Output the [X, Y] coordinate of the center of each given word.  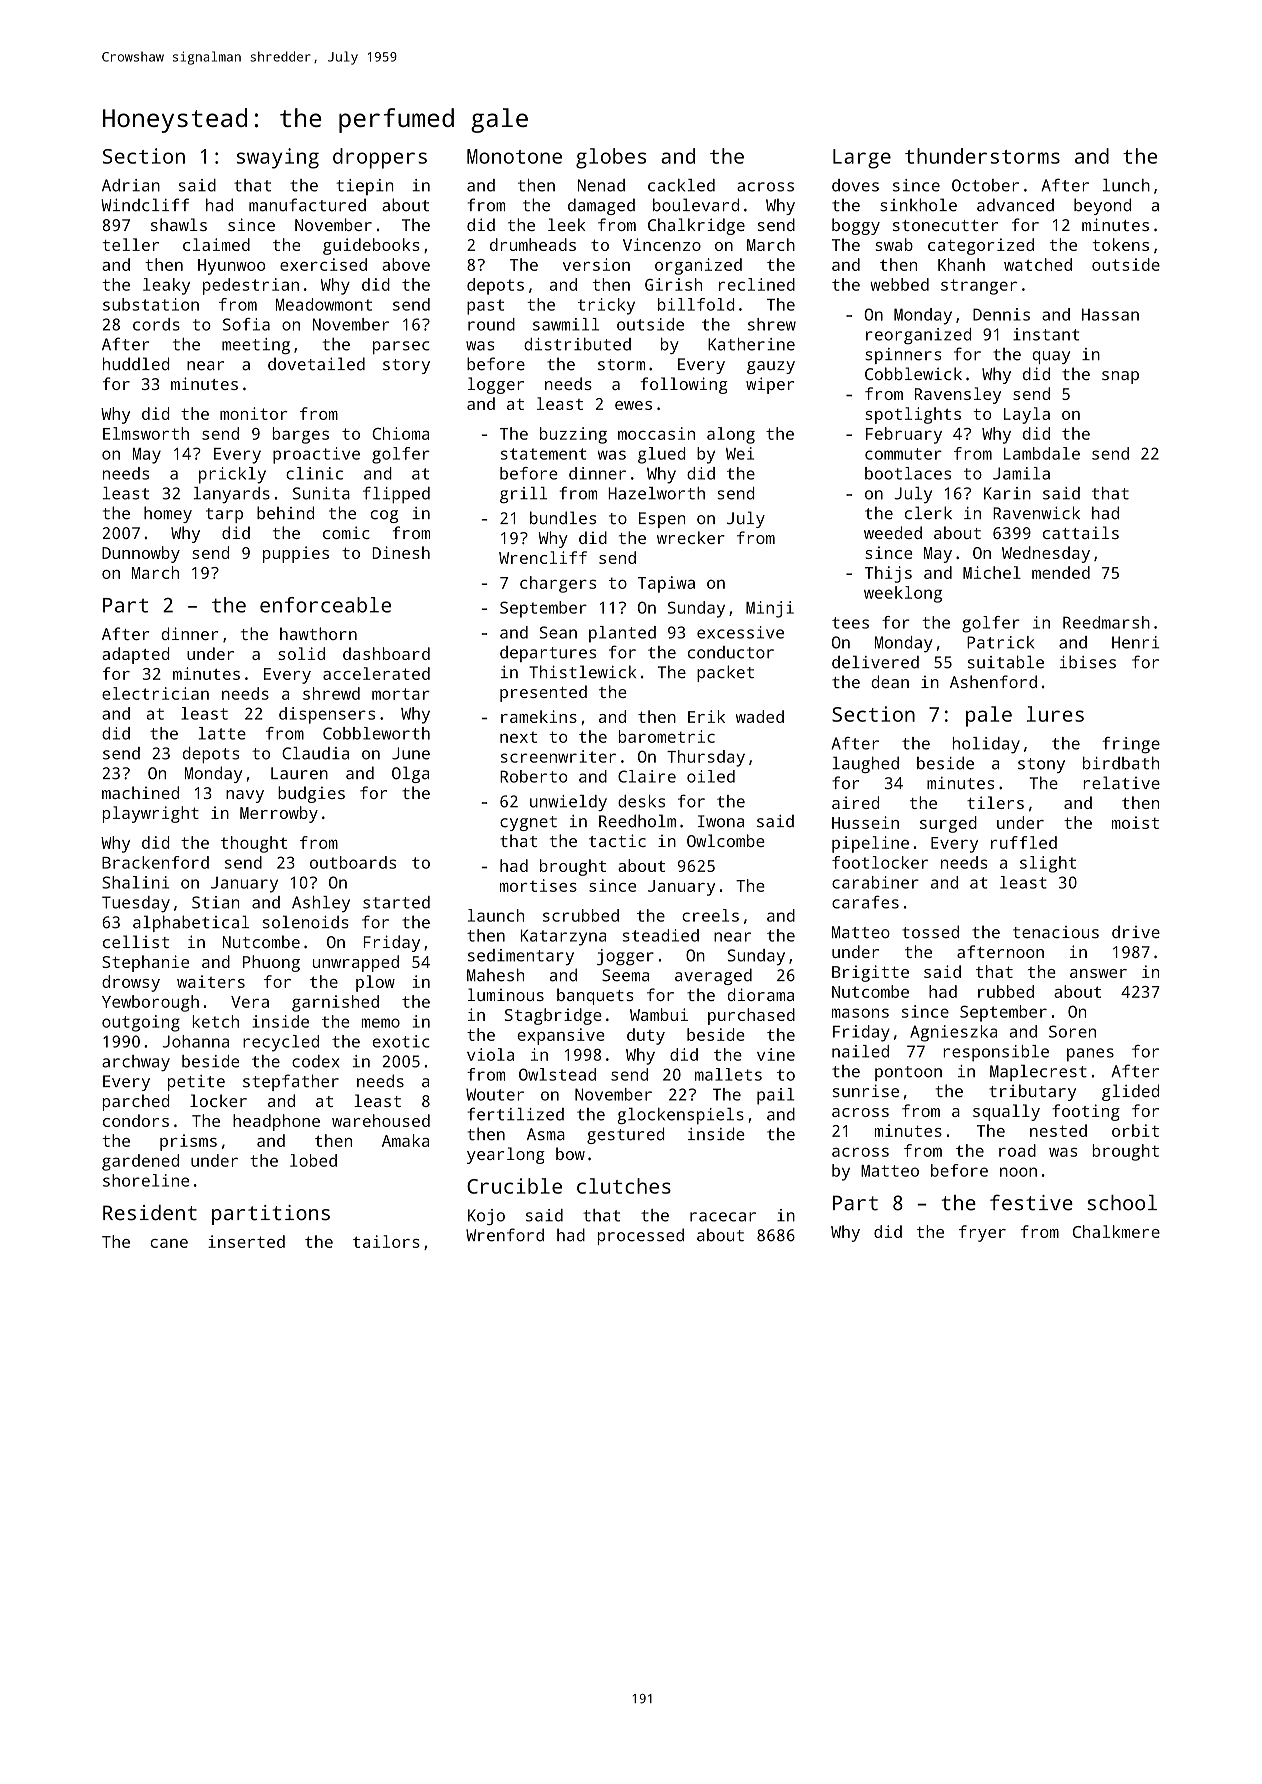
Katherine [751, 344]
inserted [246, 1241]
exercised [323, 264]
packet [725, 673]
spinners [903, 356]
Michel [992, 572]
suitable [1006, 662]
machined [140, 792]
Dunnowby [141, 554]
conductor [731, 652]
